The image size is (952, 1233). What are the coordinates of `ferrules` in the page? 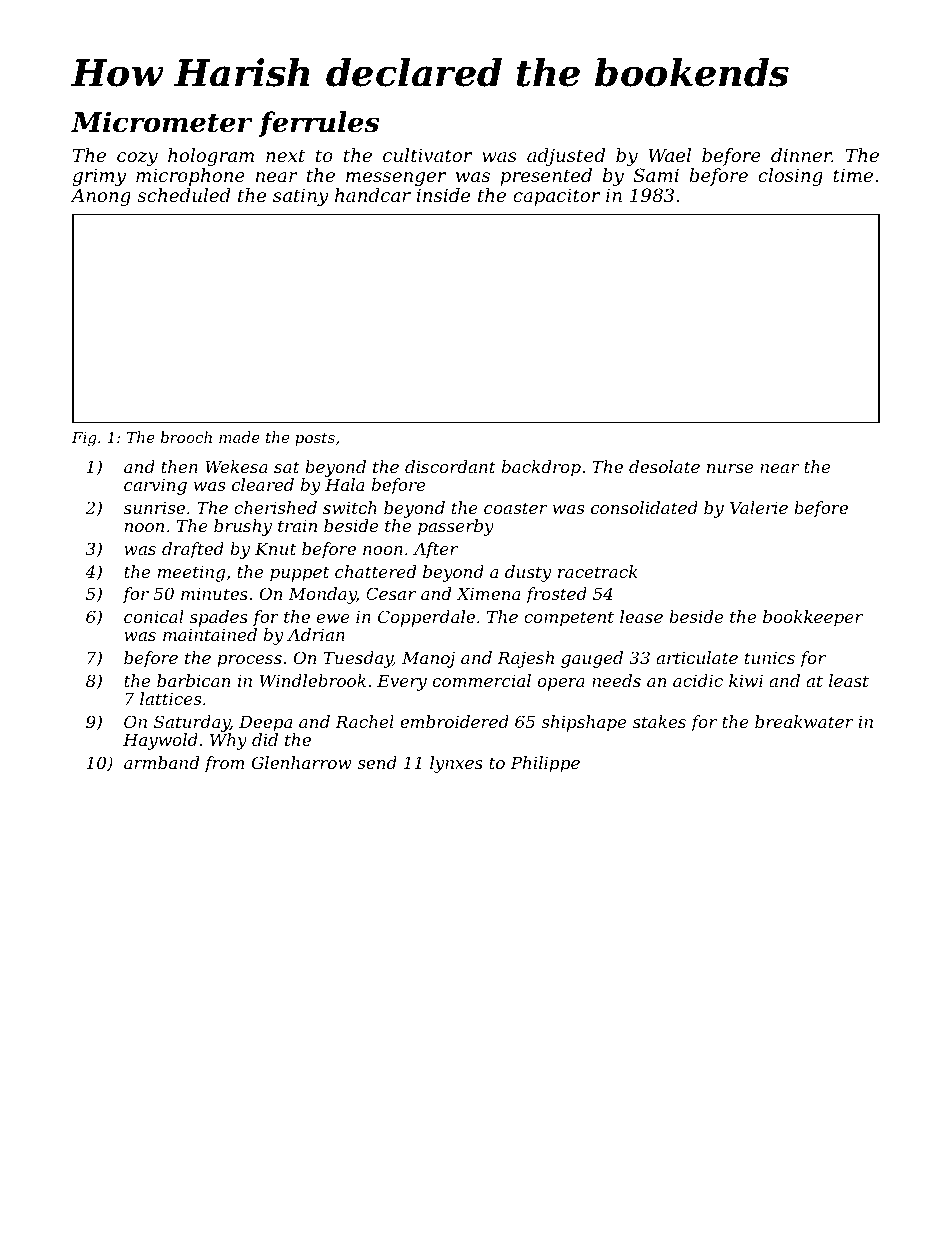 It's located at (318, 124).
